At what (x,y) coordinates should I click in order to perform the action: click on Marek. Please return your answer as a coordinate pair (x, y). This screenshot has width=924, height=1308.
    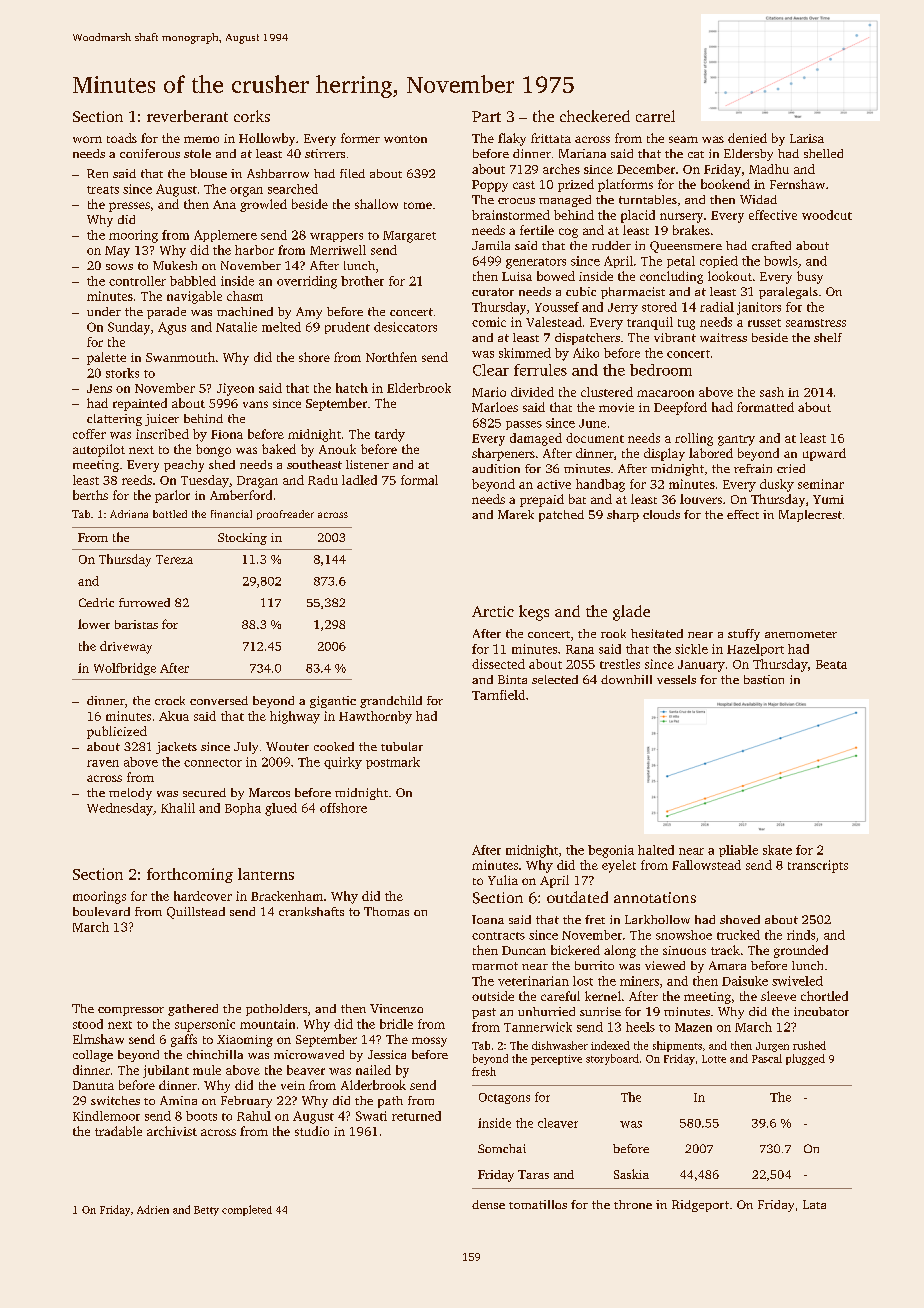
    Looking at the image, I should click on (516, 514).
